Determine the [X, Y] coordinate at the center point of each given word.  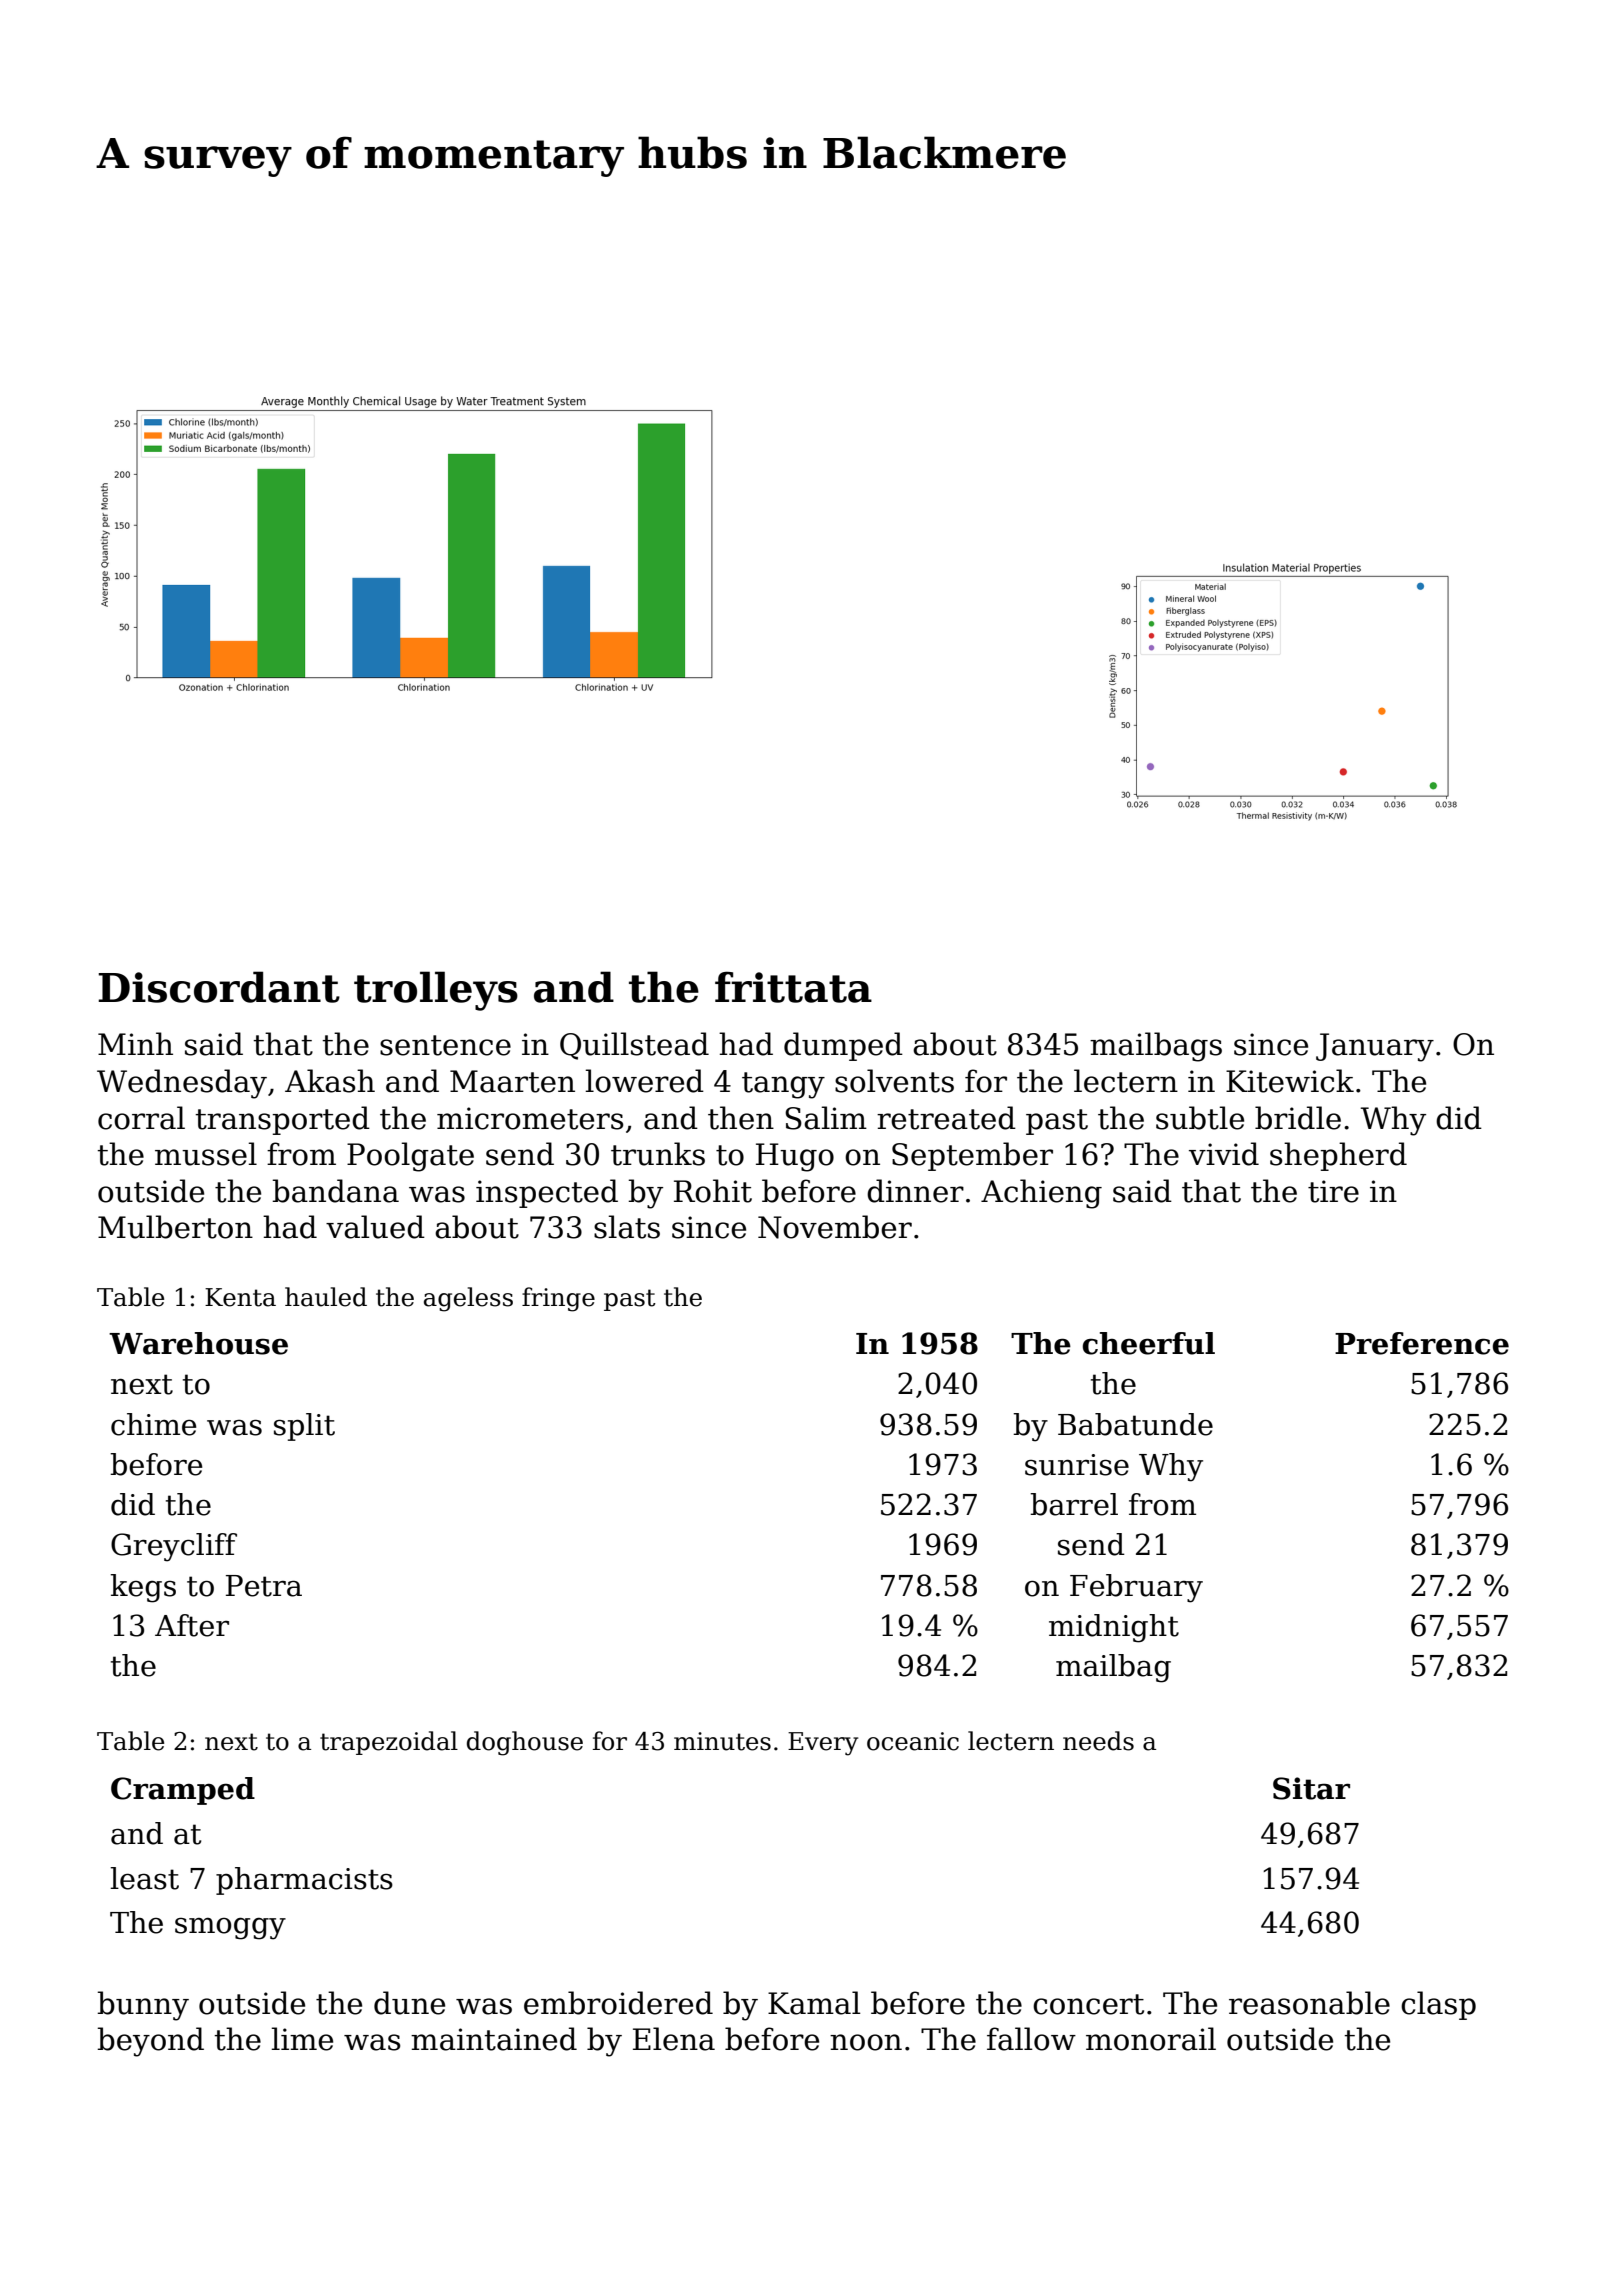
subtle [1200, 1118]
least [144, 1878]
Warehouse [198, 1343]
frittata [793, 987]
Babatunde [1135, 1424]
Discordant [219, 987]
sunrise [1077, 1465]
